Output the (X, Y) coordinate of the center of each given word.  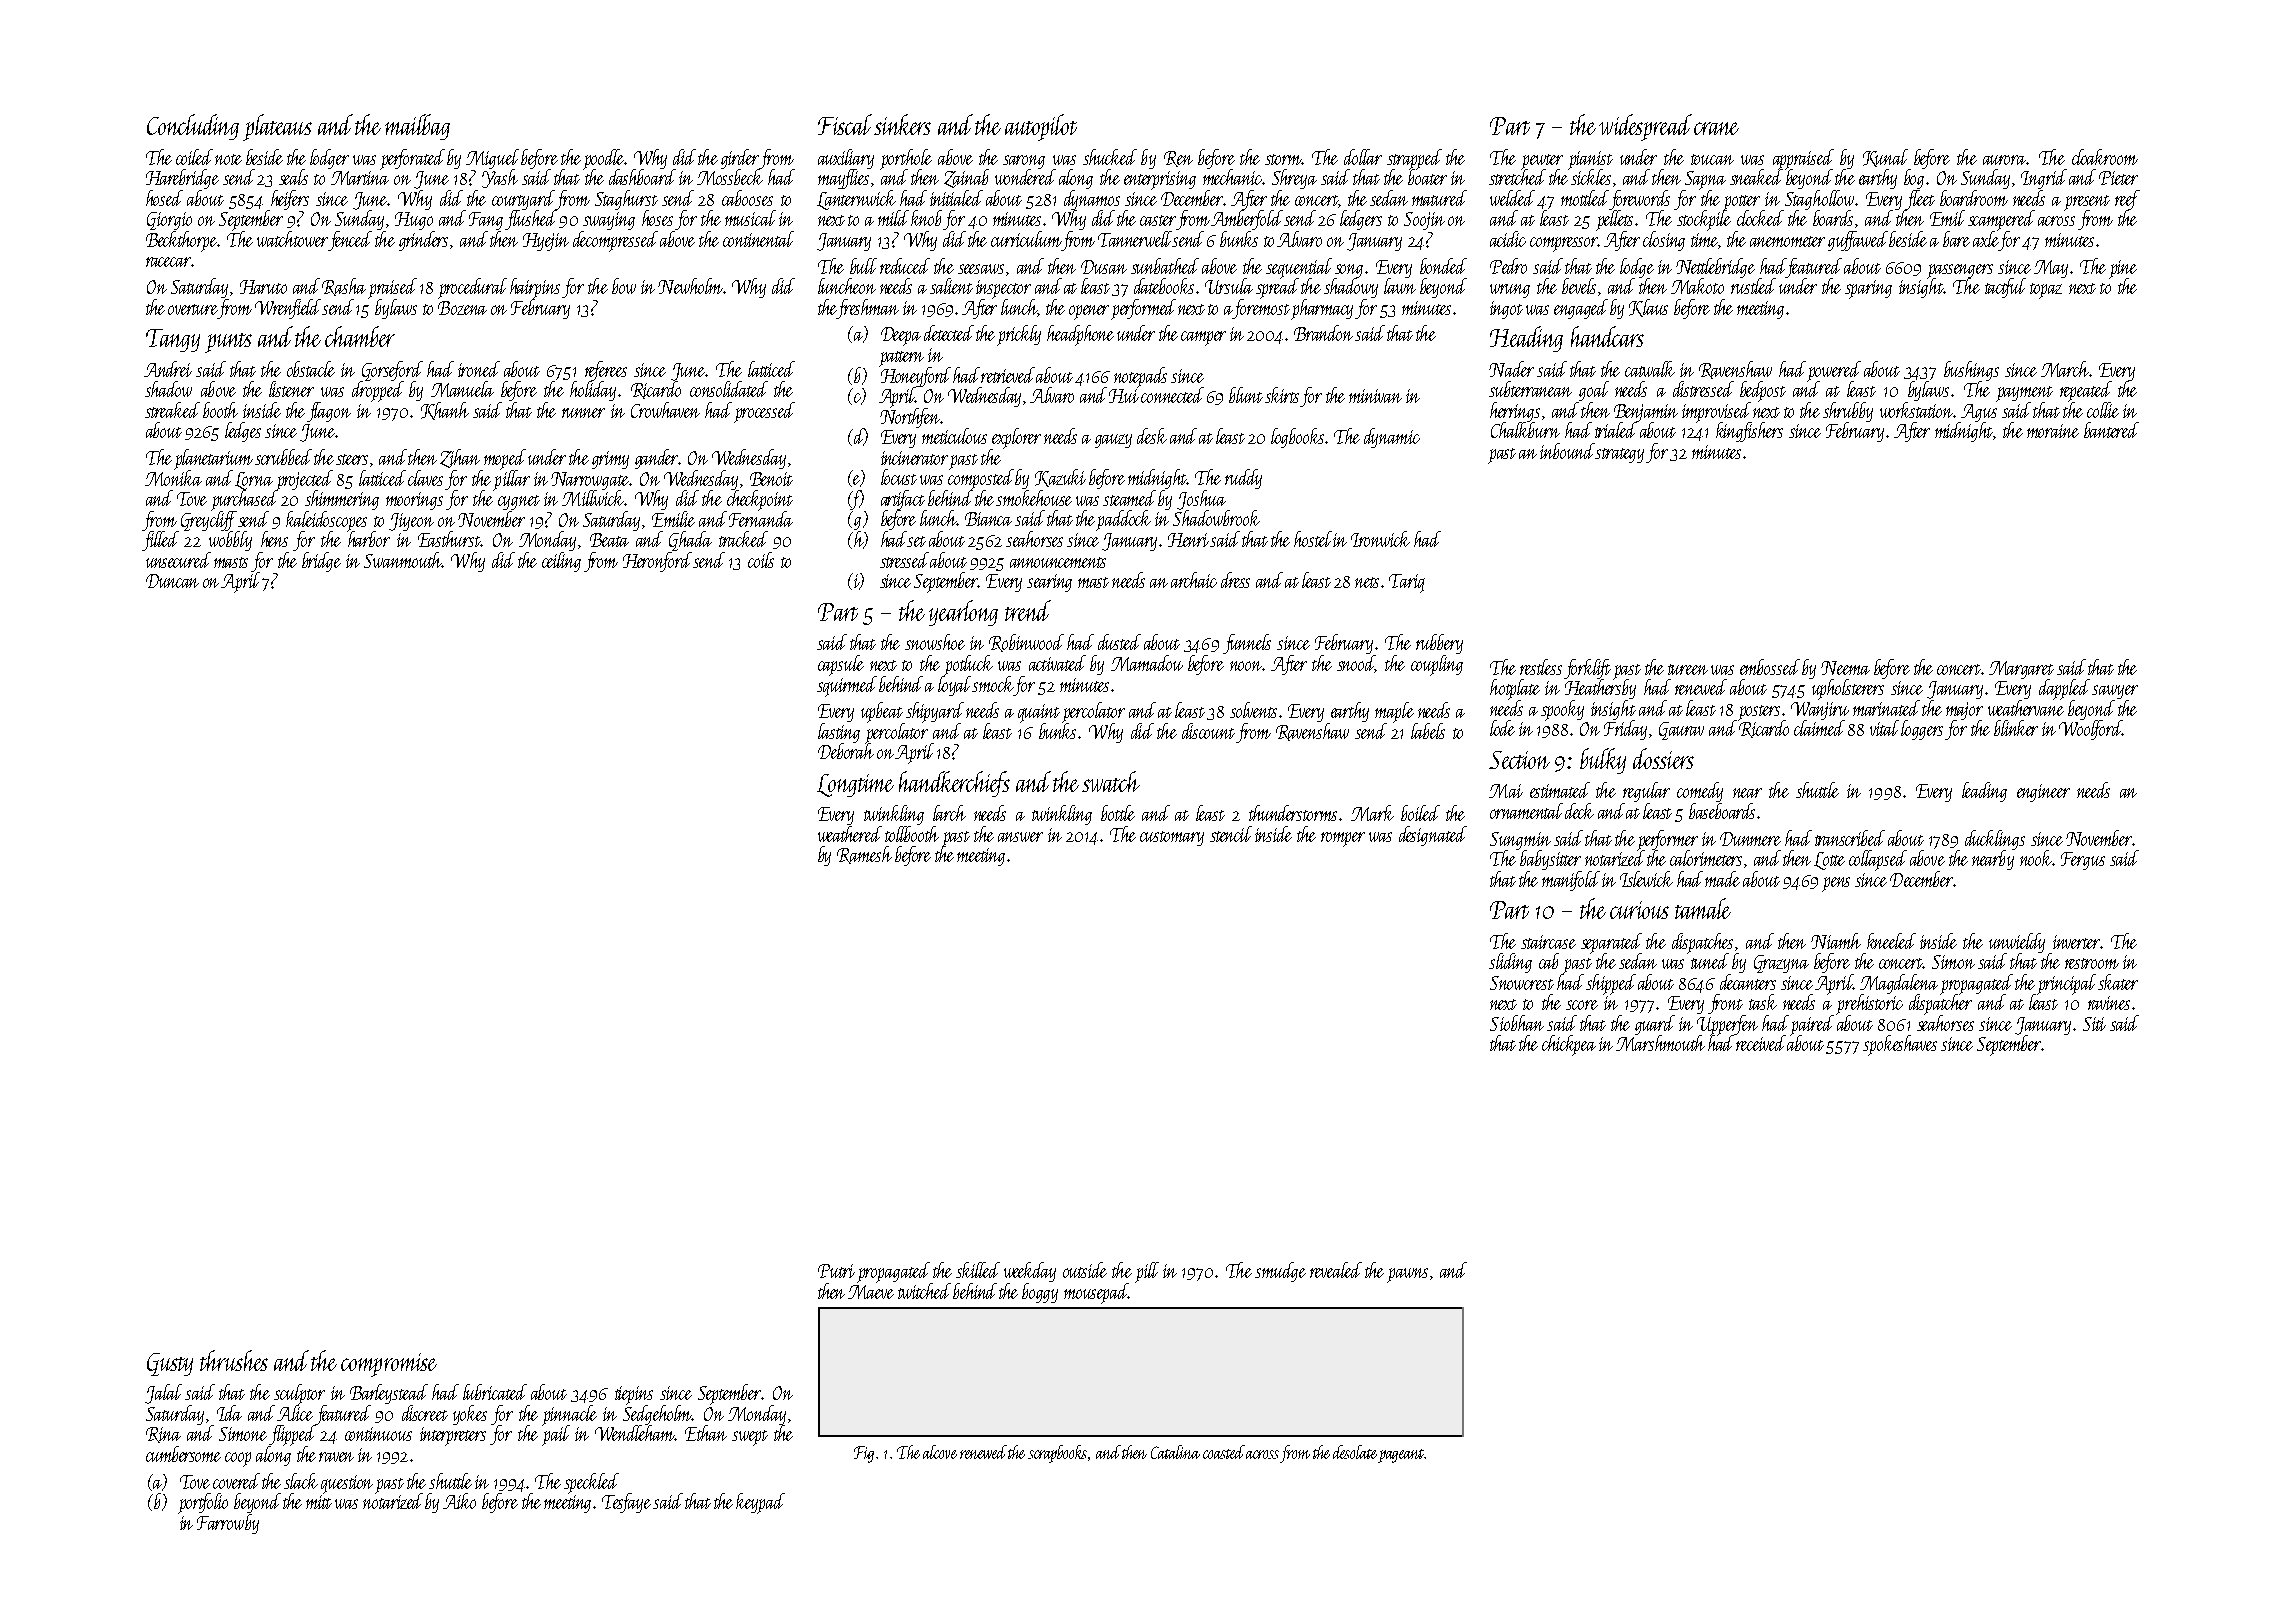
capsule (841, 665)
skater (2118, 982)
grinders (423, 241)
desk (1152, 436)
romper (1343, 839)
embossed (1770, 667)
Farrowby (228, 1524)
